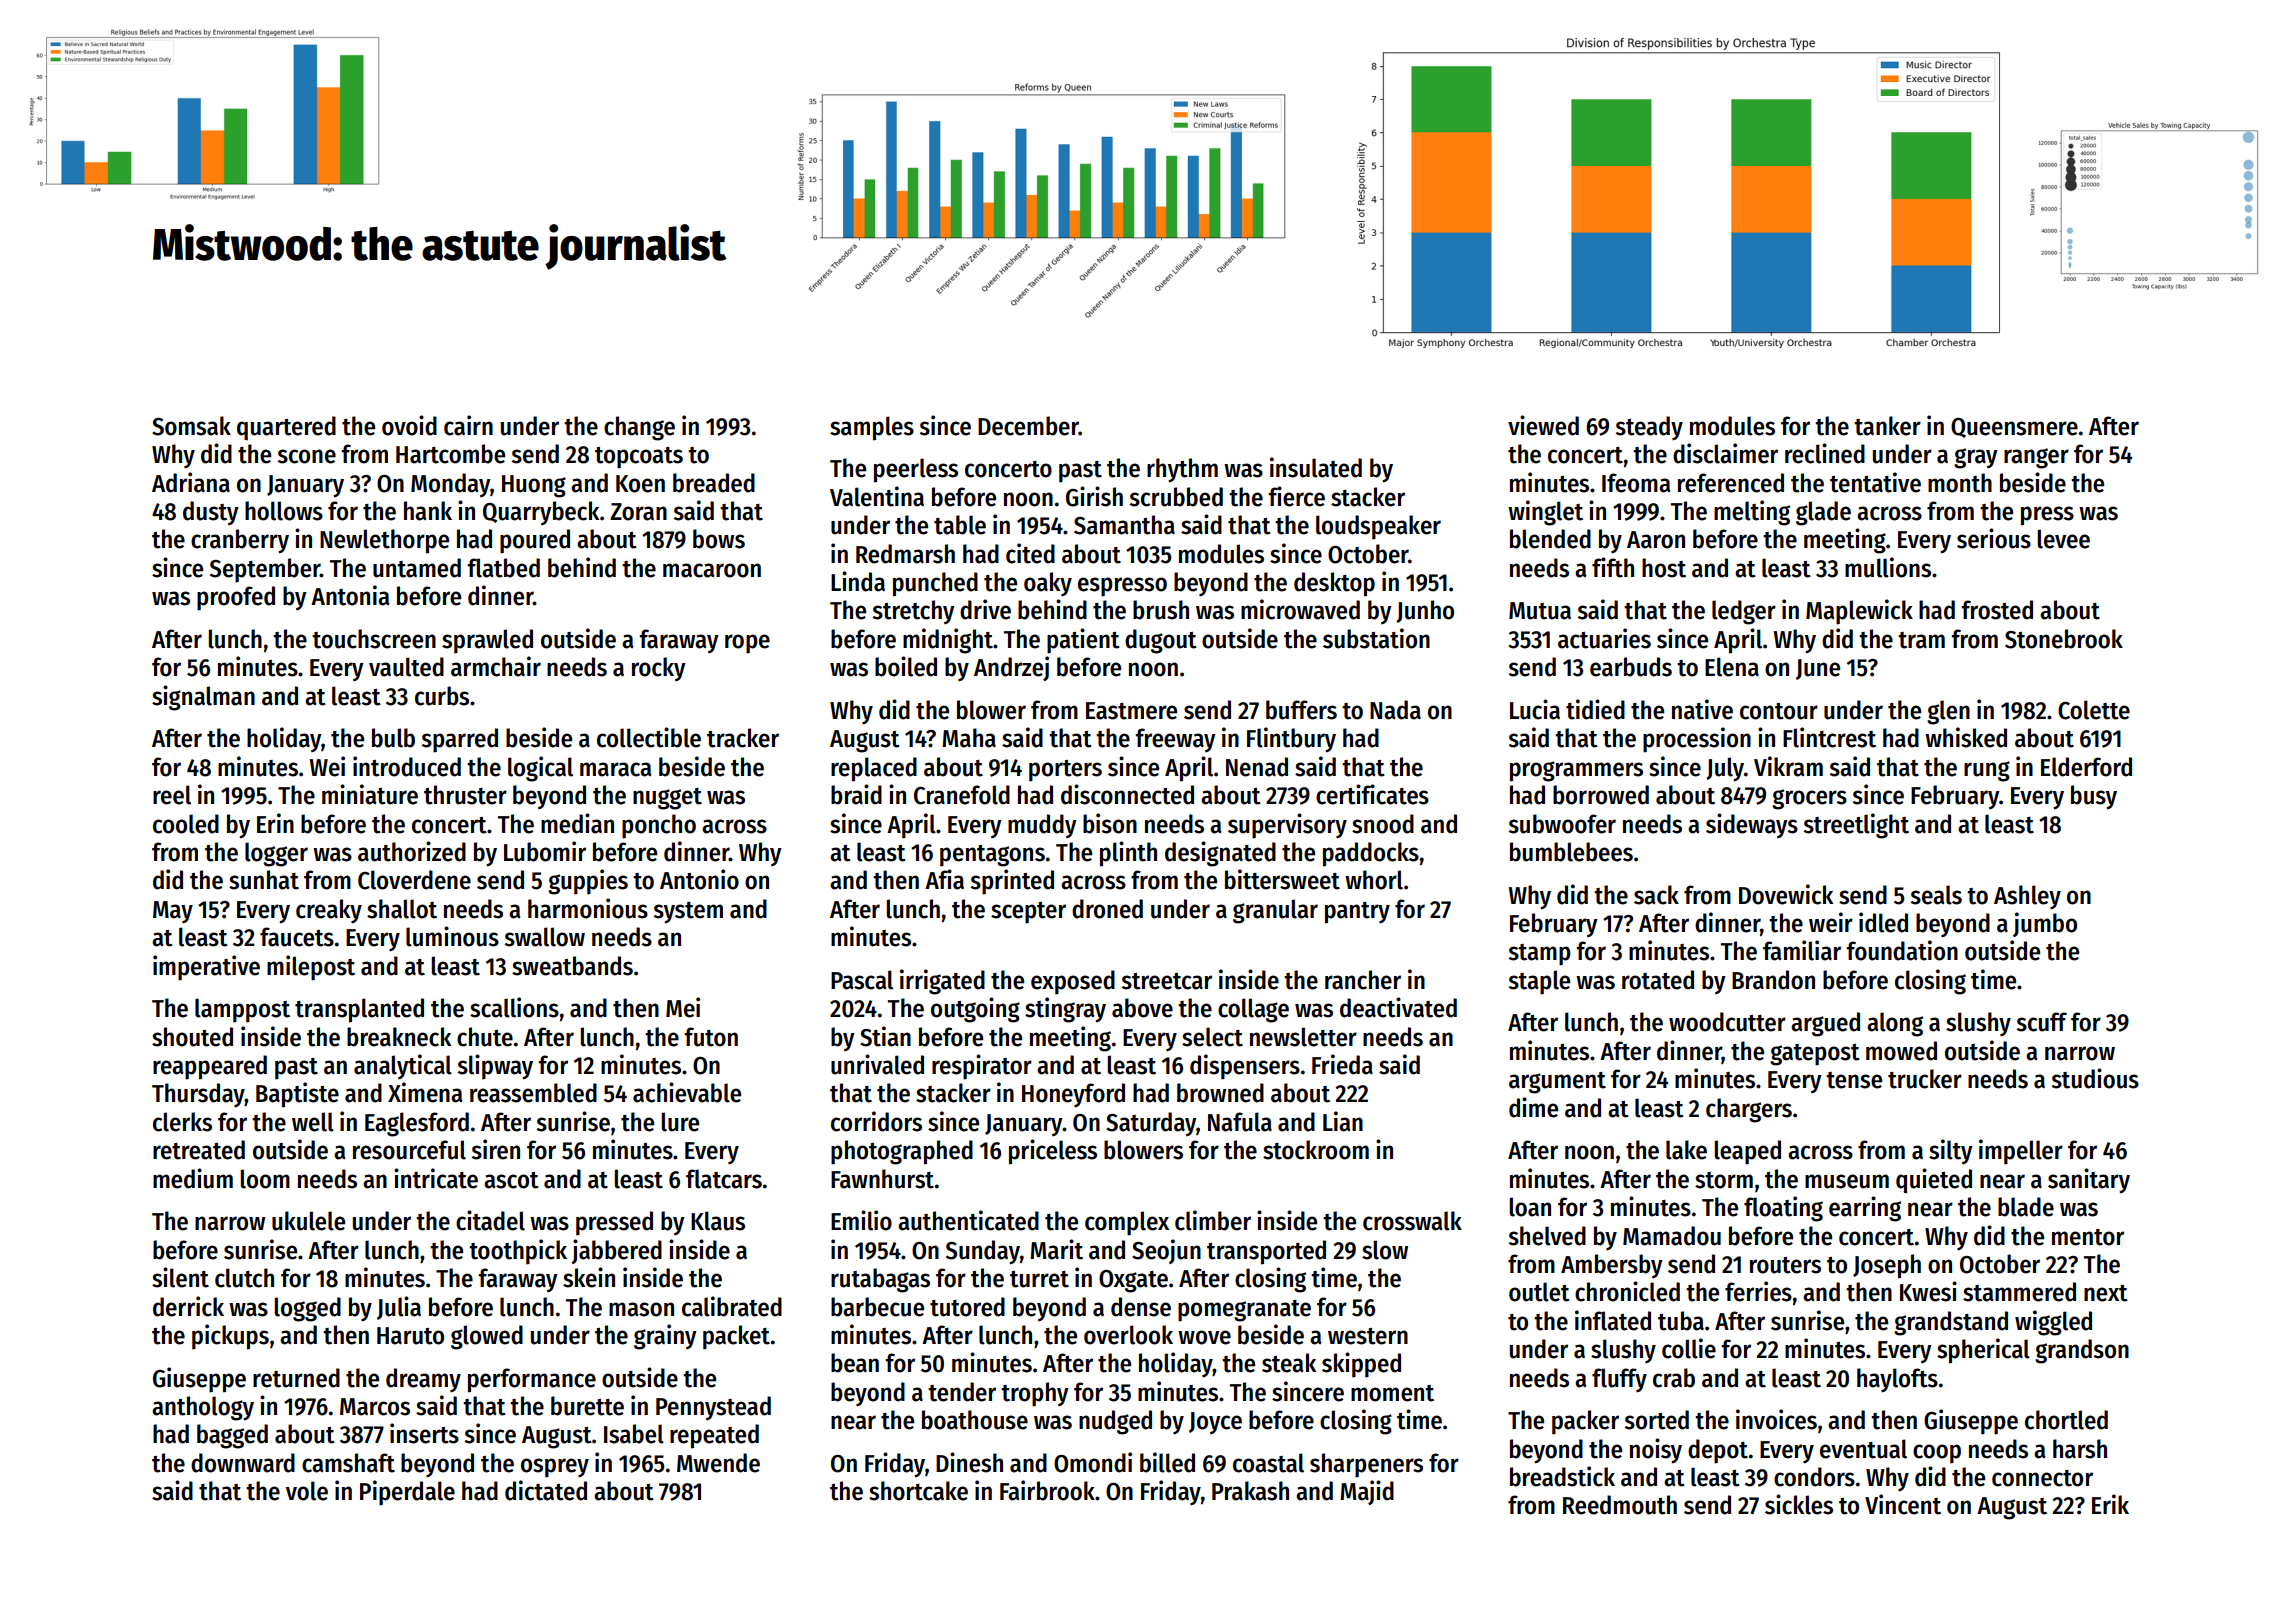  Describe the element at coordinates (487, 641) in the page. I see `sprawled` at that location.
